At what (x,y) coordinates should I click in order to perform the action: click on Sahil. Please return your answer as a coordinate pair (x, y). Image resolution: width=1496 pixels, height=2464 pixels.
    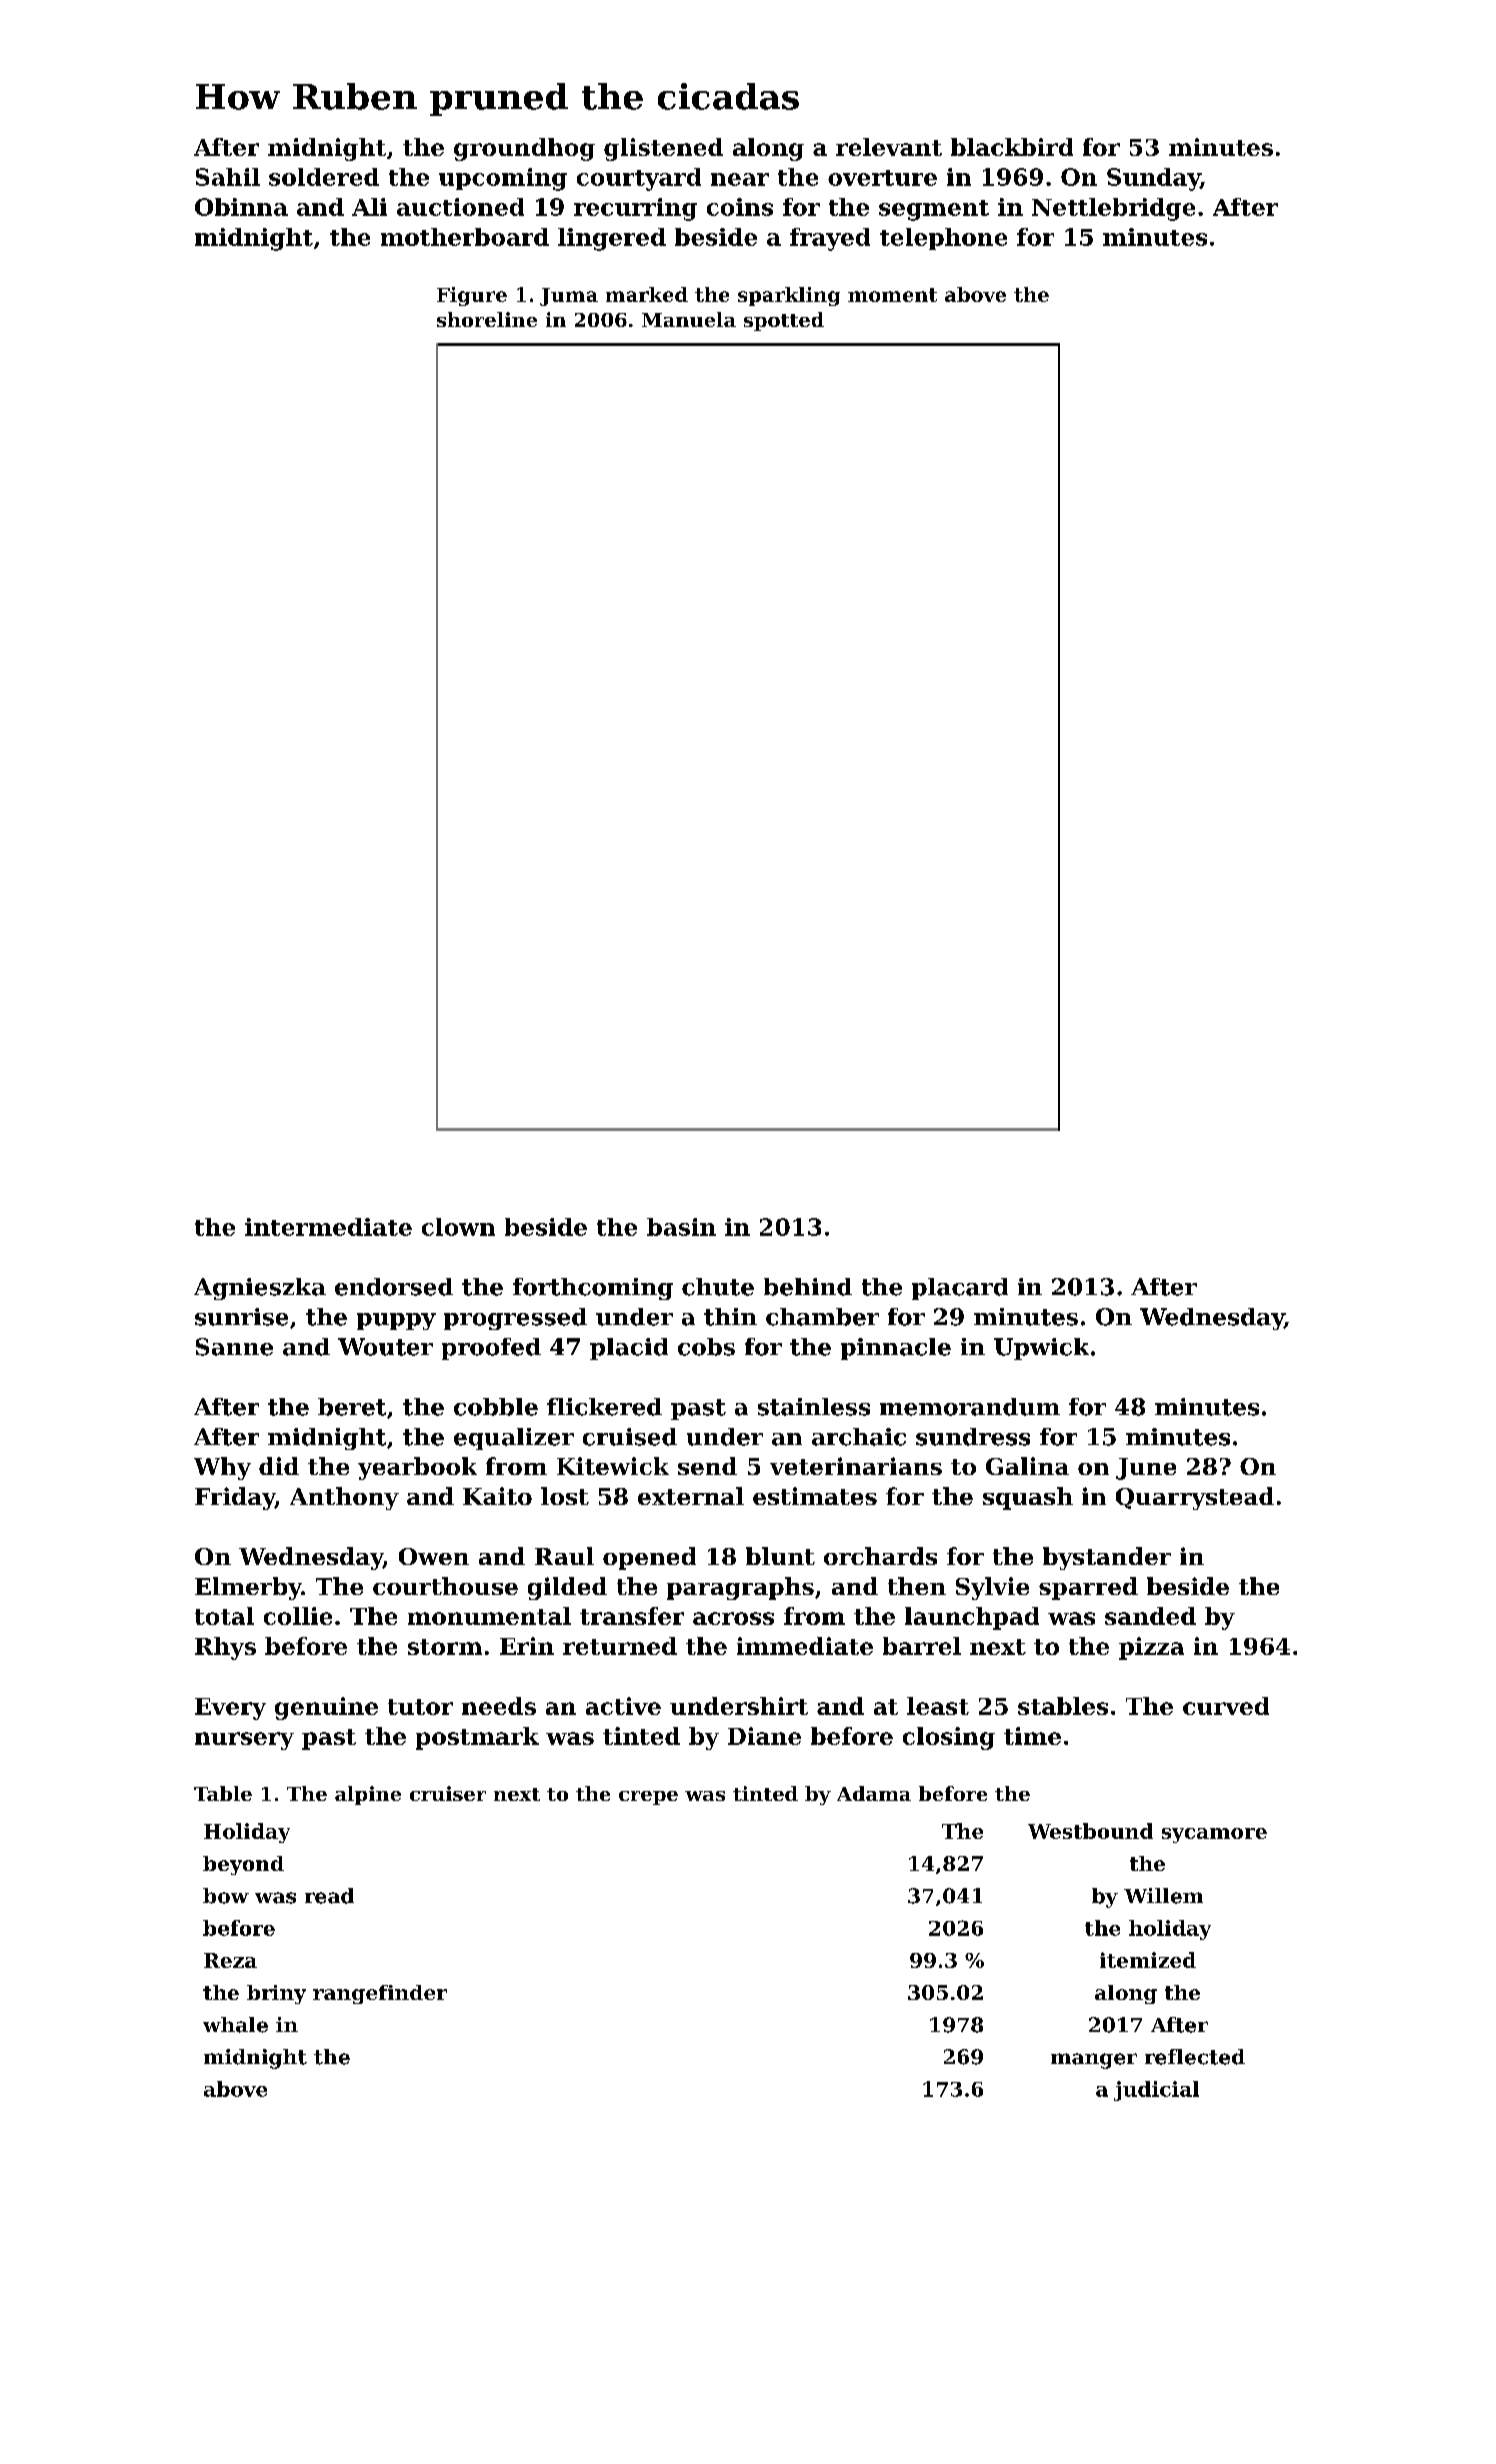
    Looking at the image, I should click on (228, 177).
